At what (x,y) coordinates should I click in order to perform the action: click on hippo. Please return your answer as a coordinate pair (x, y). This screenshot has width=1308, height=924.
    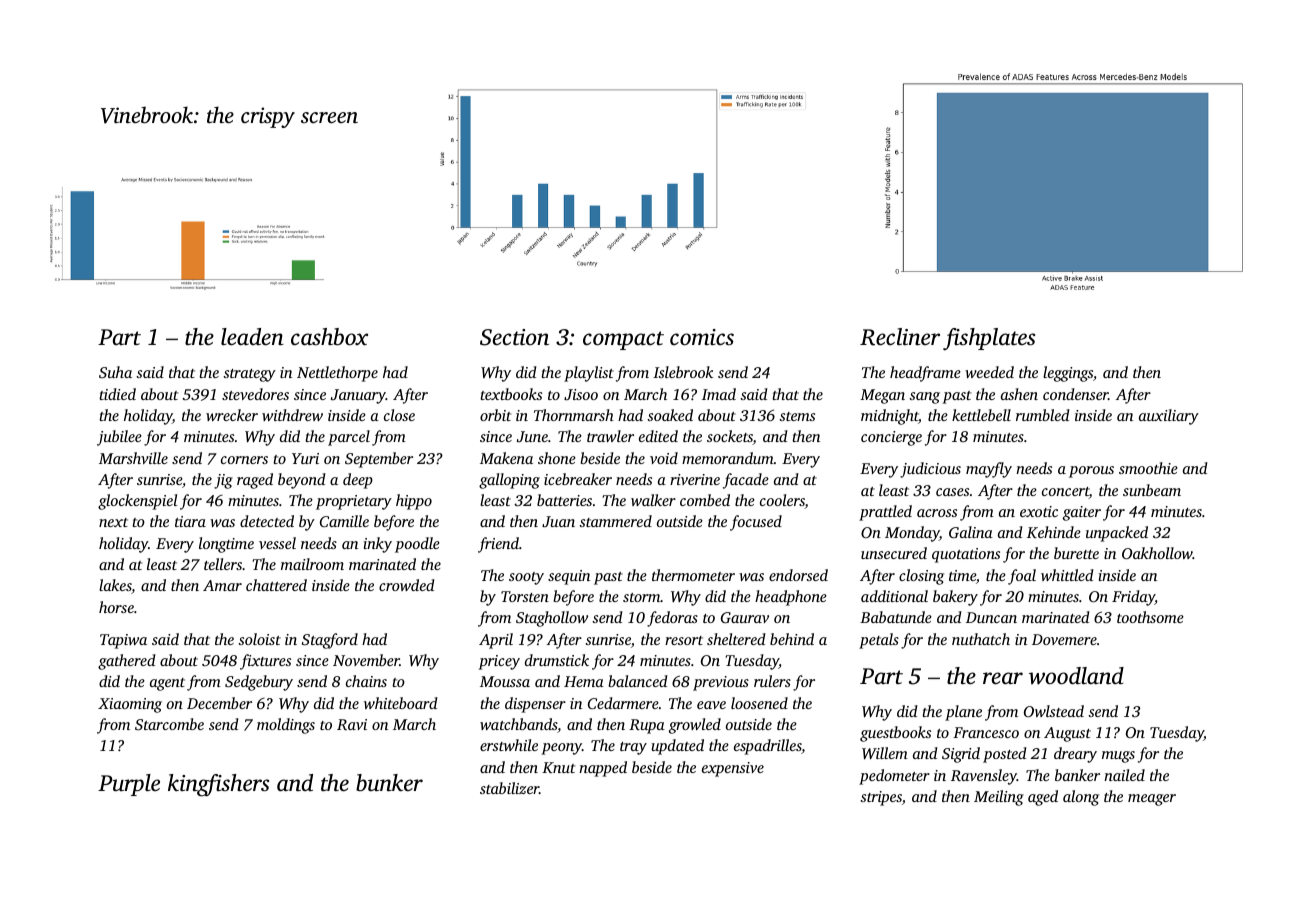
    Looking at the image, I should click on (414, 502).
